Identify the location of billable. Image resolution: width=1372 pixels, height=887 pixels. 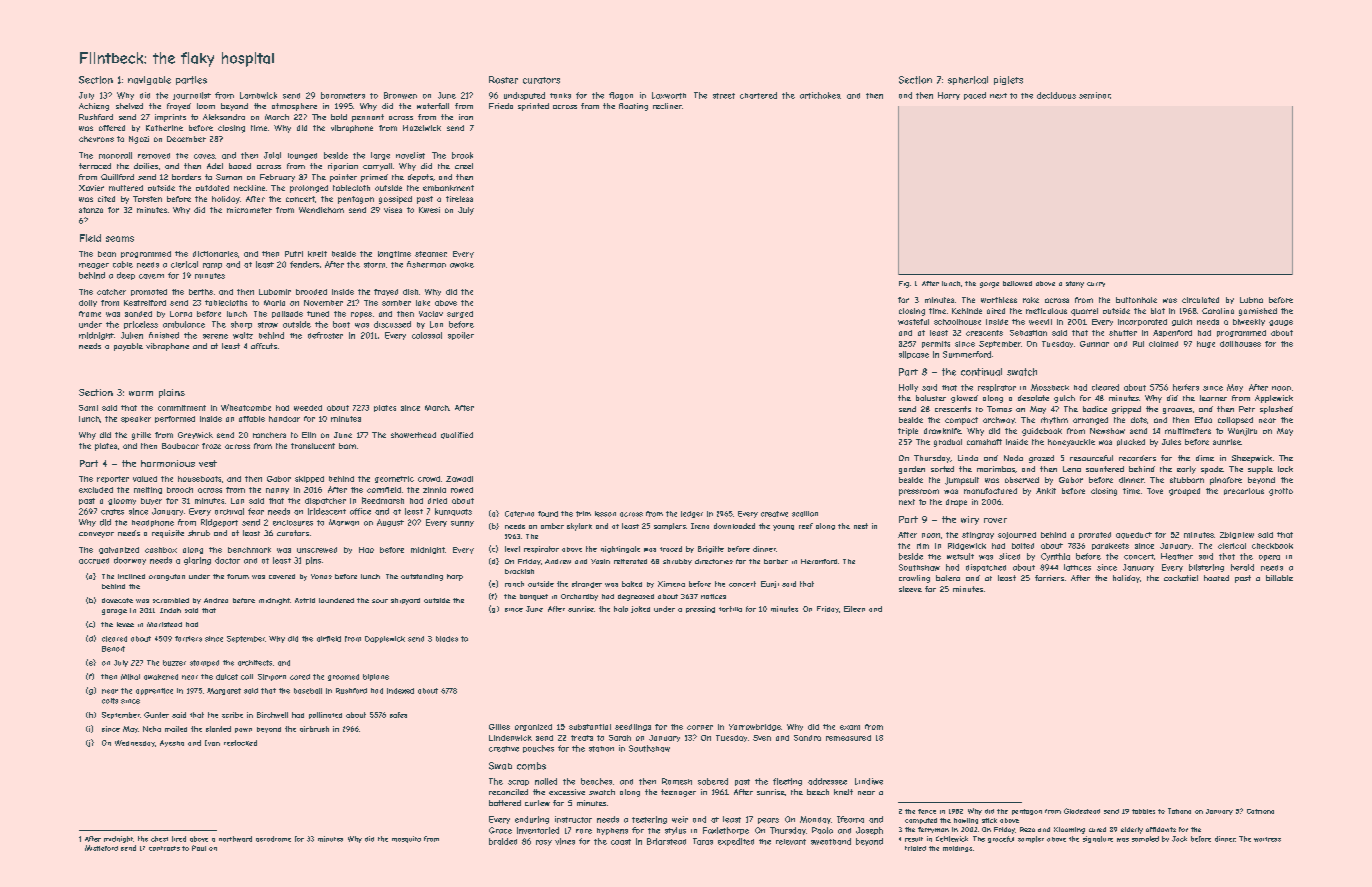
(1279, 578).
